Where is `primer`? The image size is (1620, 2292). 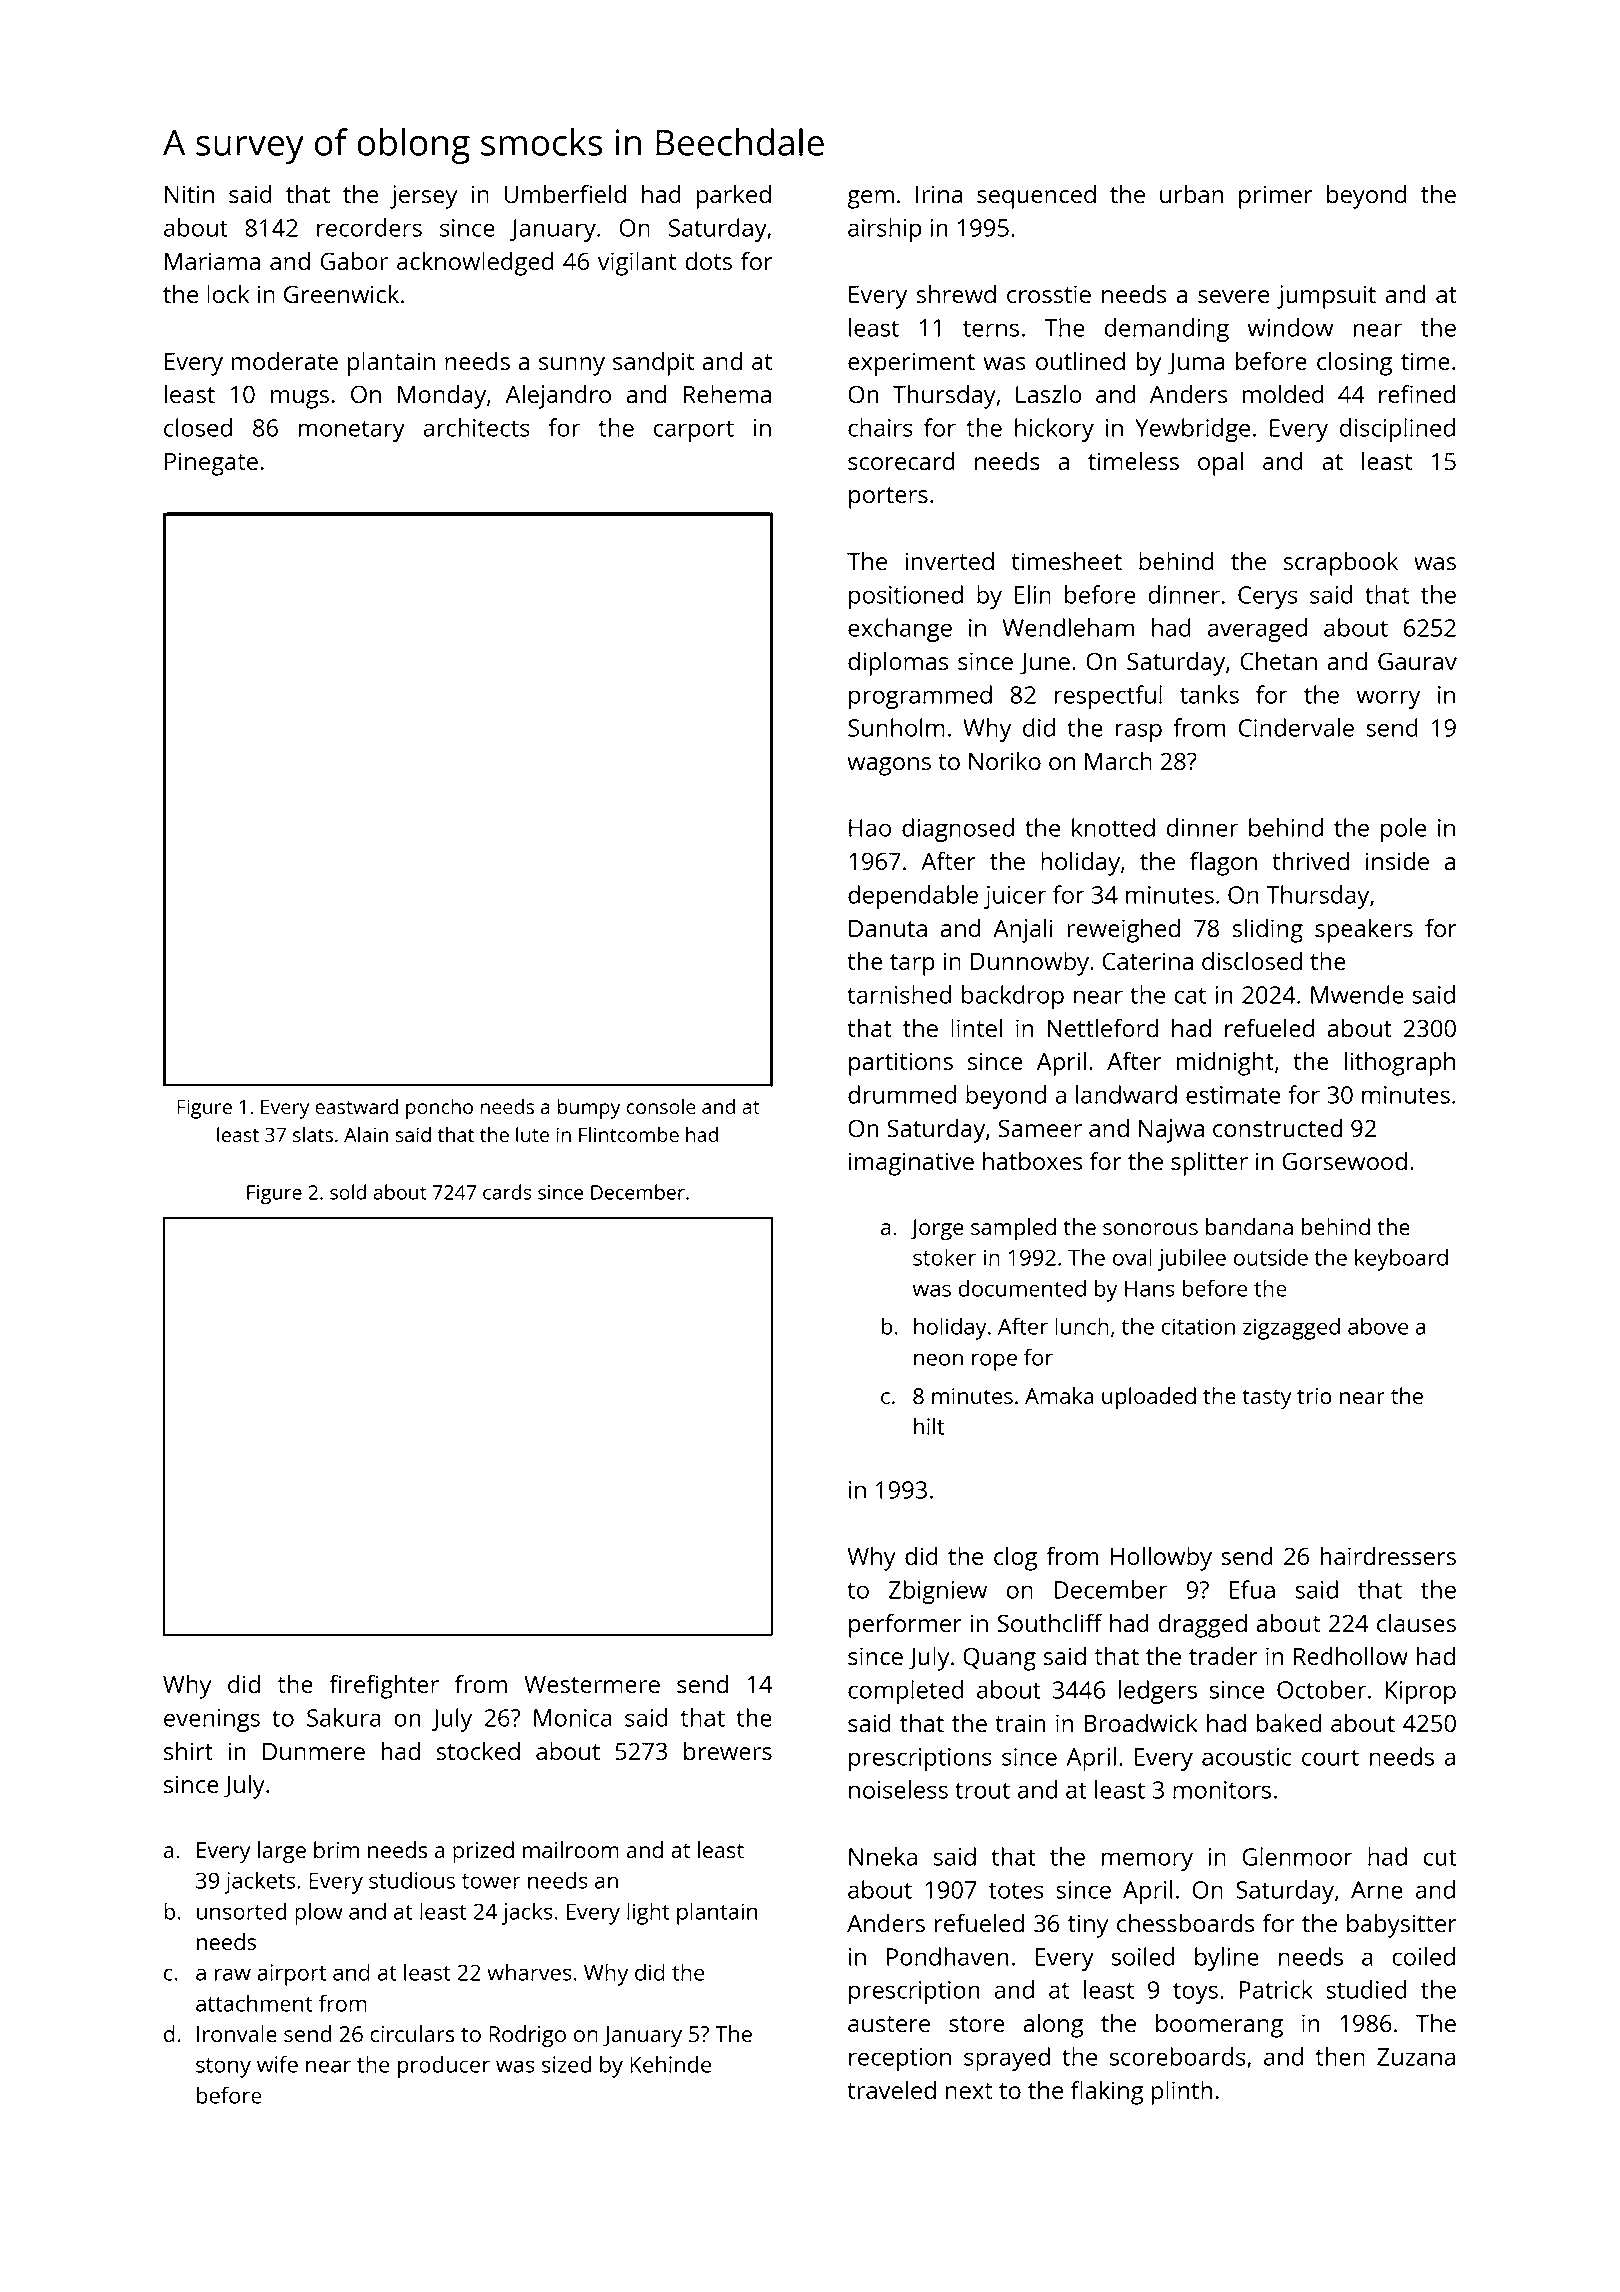
primer is located at coordinates (1276, 197).
